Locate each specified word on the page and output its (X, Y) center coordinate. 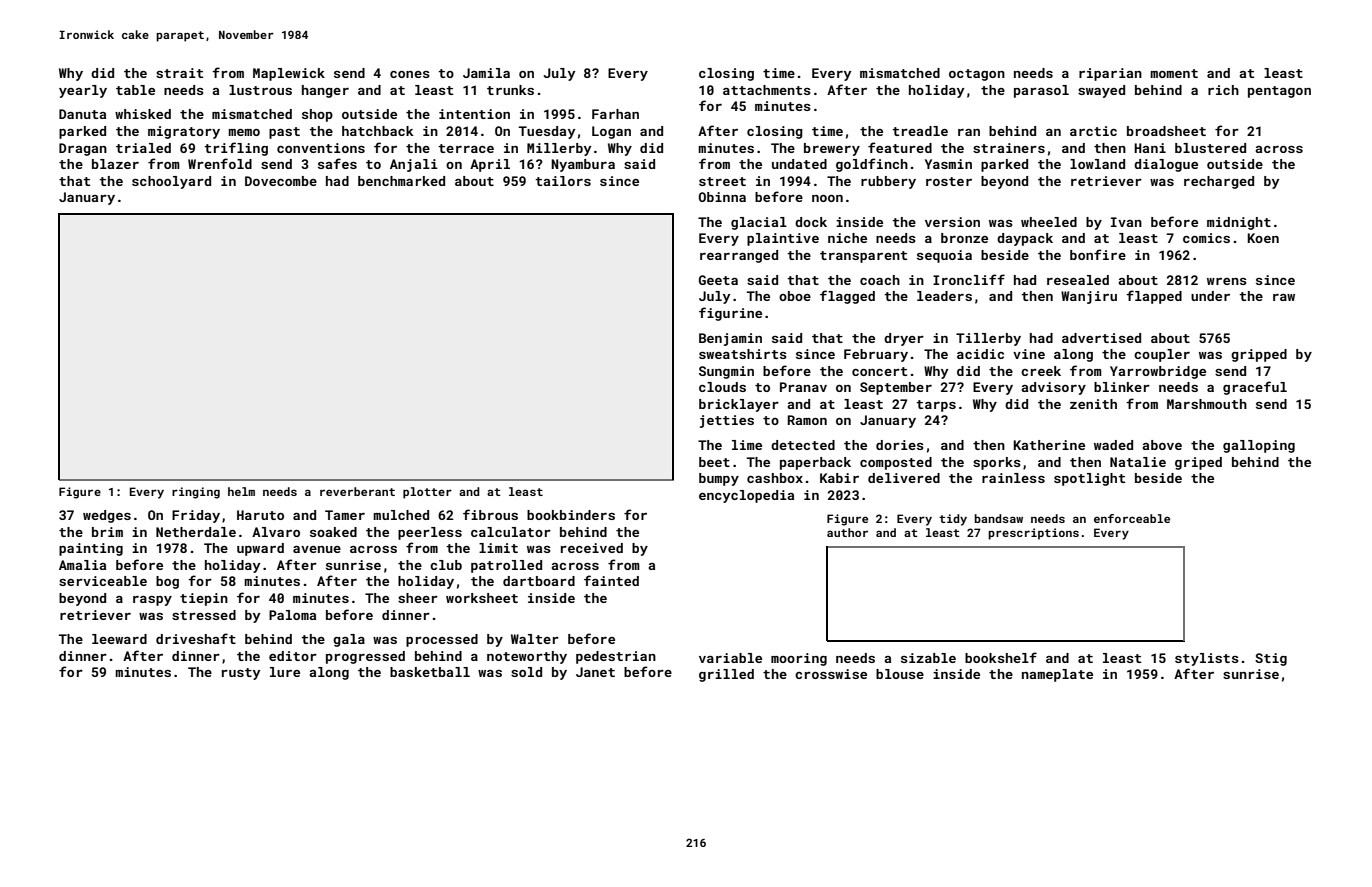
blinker (1122, 387)
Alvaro (276, 532)
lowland (1097, 164)
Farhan (615, 114)
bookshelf (1001, 657)
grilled (726, 675)
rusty (241, 674)
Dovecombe (281, 181)
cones (410, 74)
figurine (730, 314)
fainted (611, 580)
